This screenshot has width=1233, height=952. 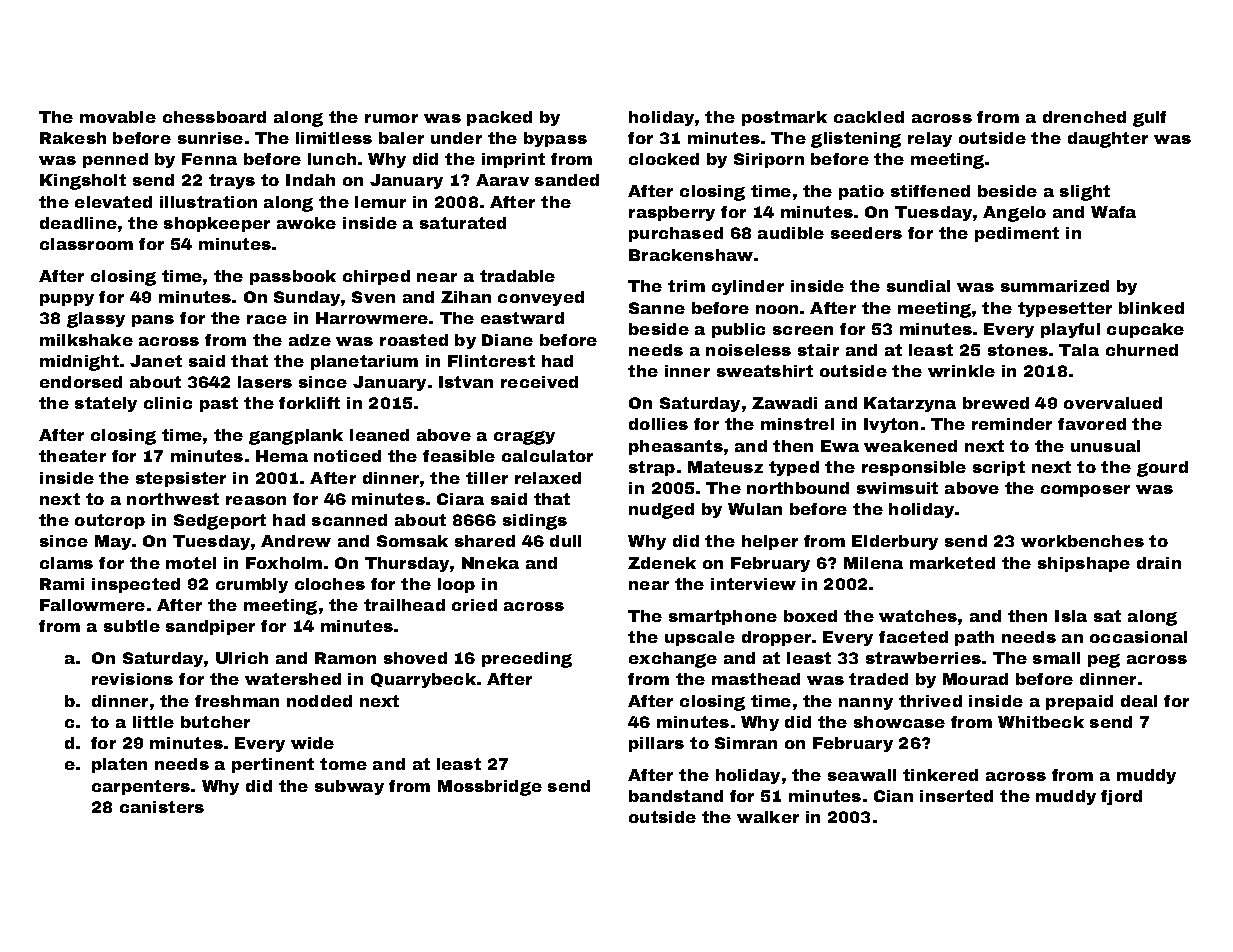 What do you see at coordinates (347, 456) in the screenshot?
I see `noticed` at bounding box center [347, 456].
